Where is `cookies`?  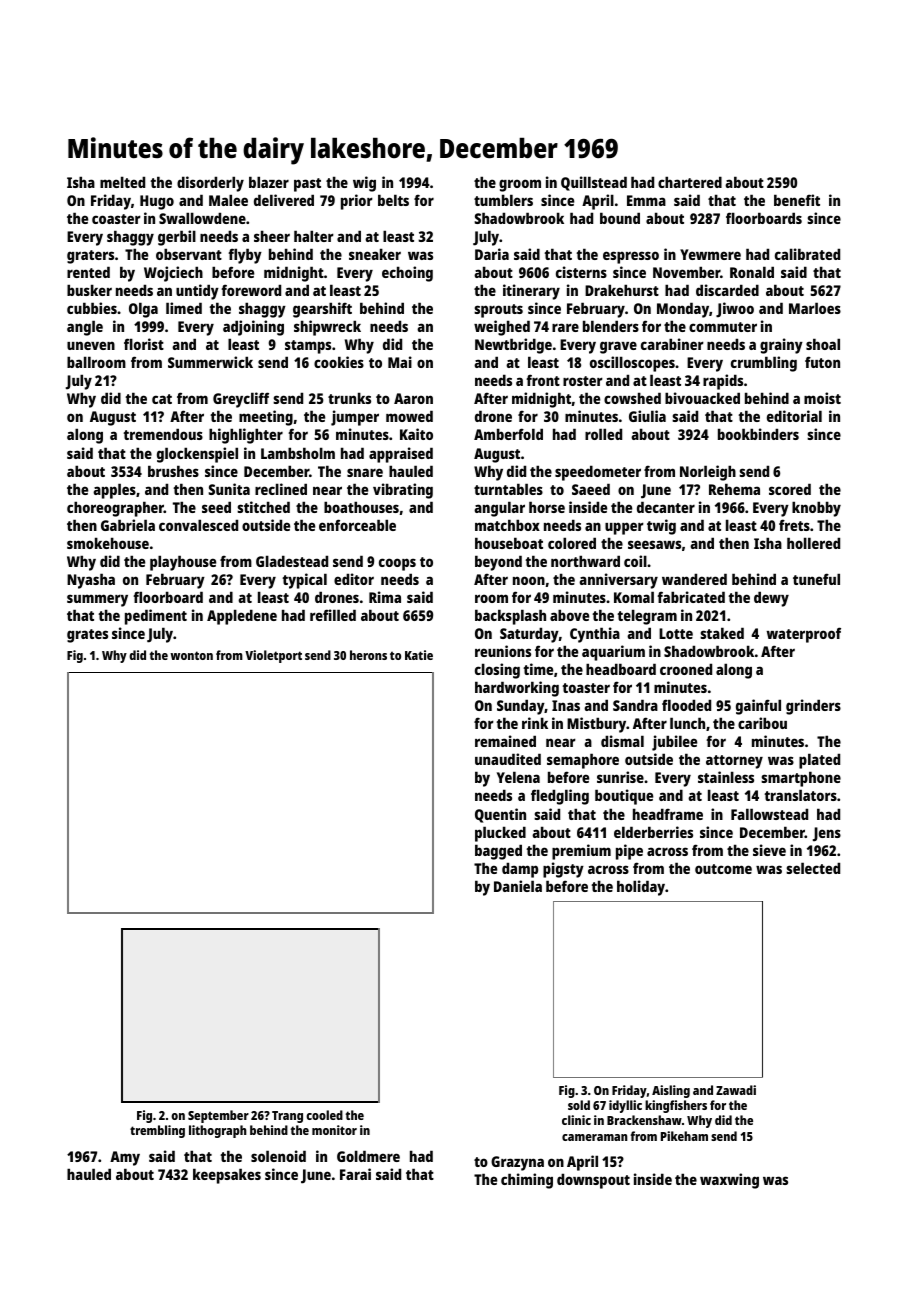 cookies is located at coordinates (339, 362).
